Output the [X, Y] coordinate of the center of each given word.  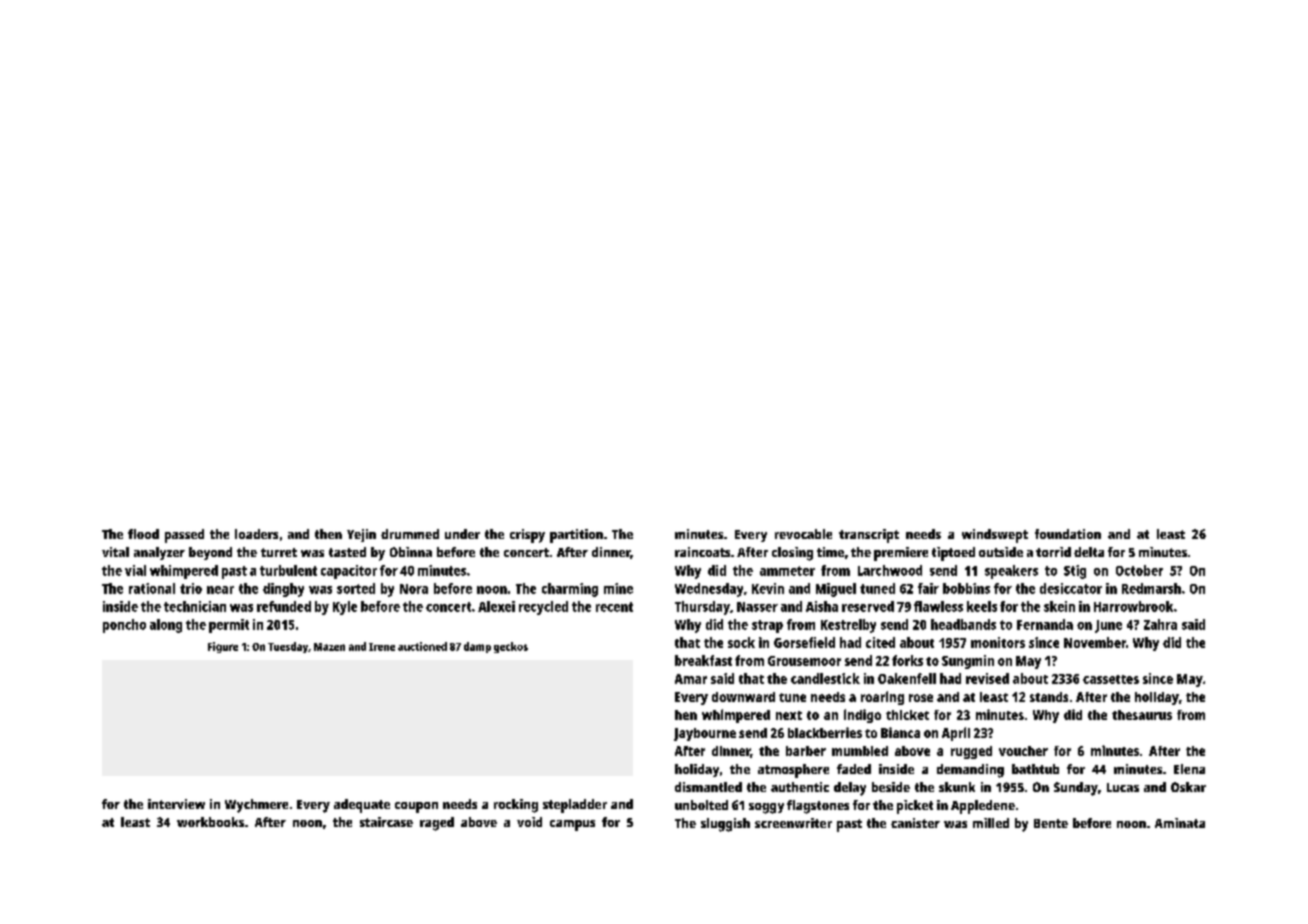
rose [921, 698]
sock [741, 642]
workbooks [210, 822]
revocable [803, 534]
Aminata [1180, 823]
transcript [869, 536]
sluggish [725, 825]
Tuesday [288, 647]
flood [143, 534]
